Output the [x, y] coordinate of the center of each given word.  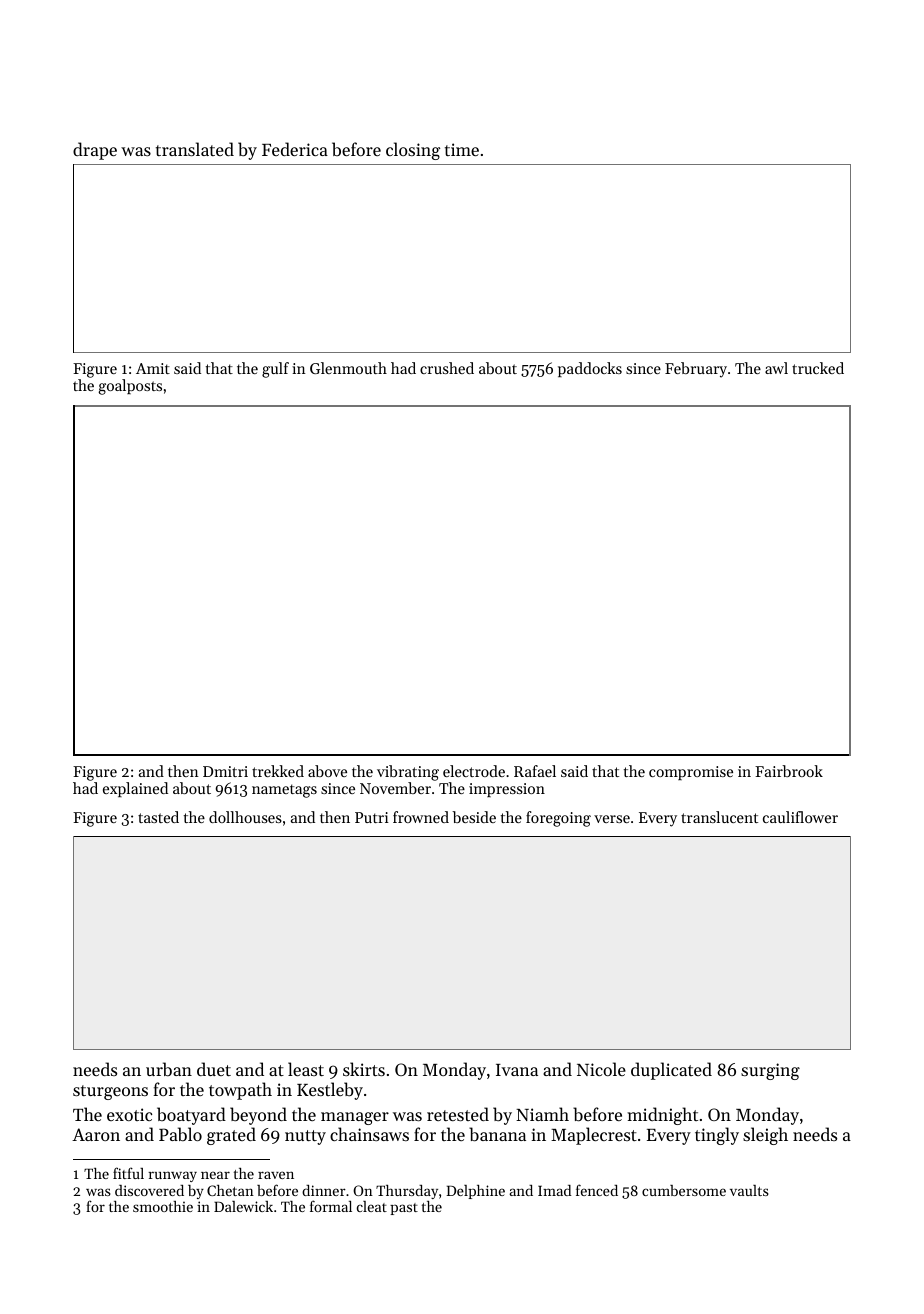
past [404, 1209]
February [696, 370]
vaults [749, 1190]
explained [135, 789]
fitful [128, 1173]
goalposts [130, 387]
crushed [447, 368]
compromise [691, 773]
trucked [818, 368]
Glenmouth [348, 368]
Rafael [535, 771]
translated [195, 149]
